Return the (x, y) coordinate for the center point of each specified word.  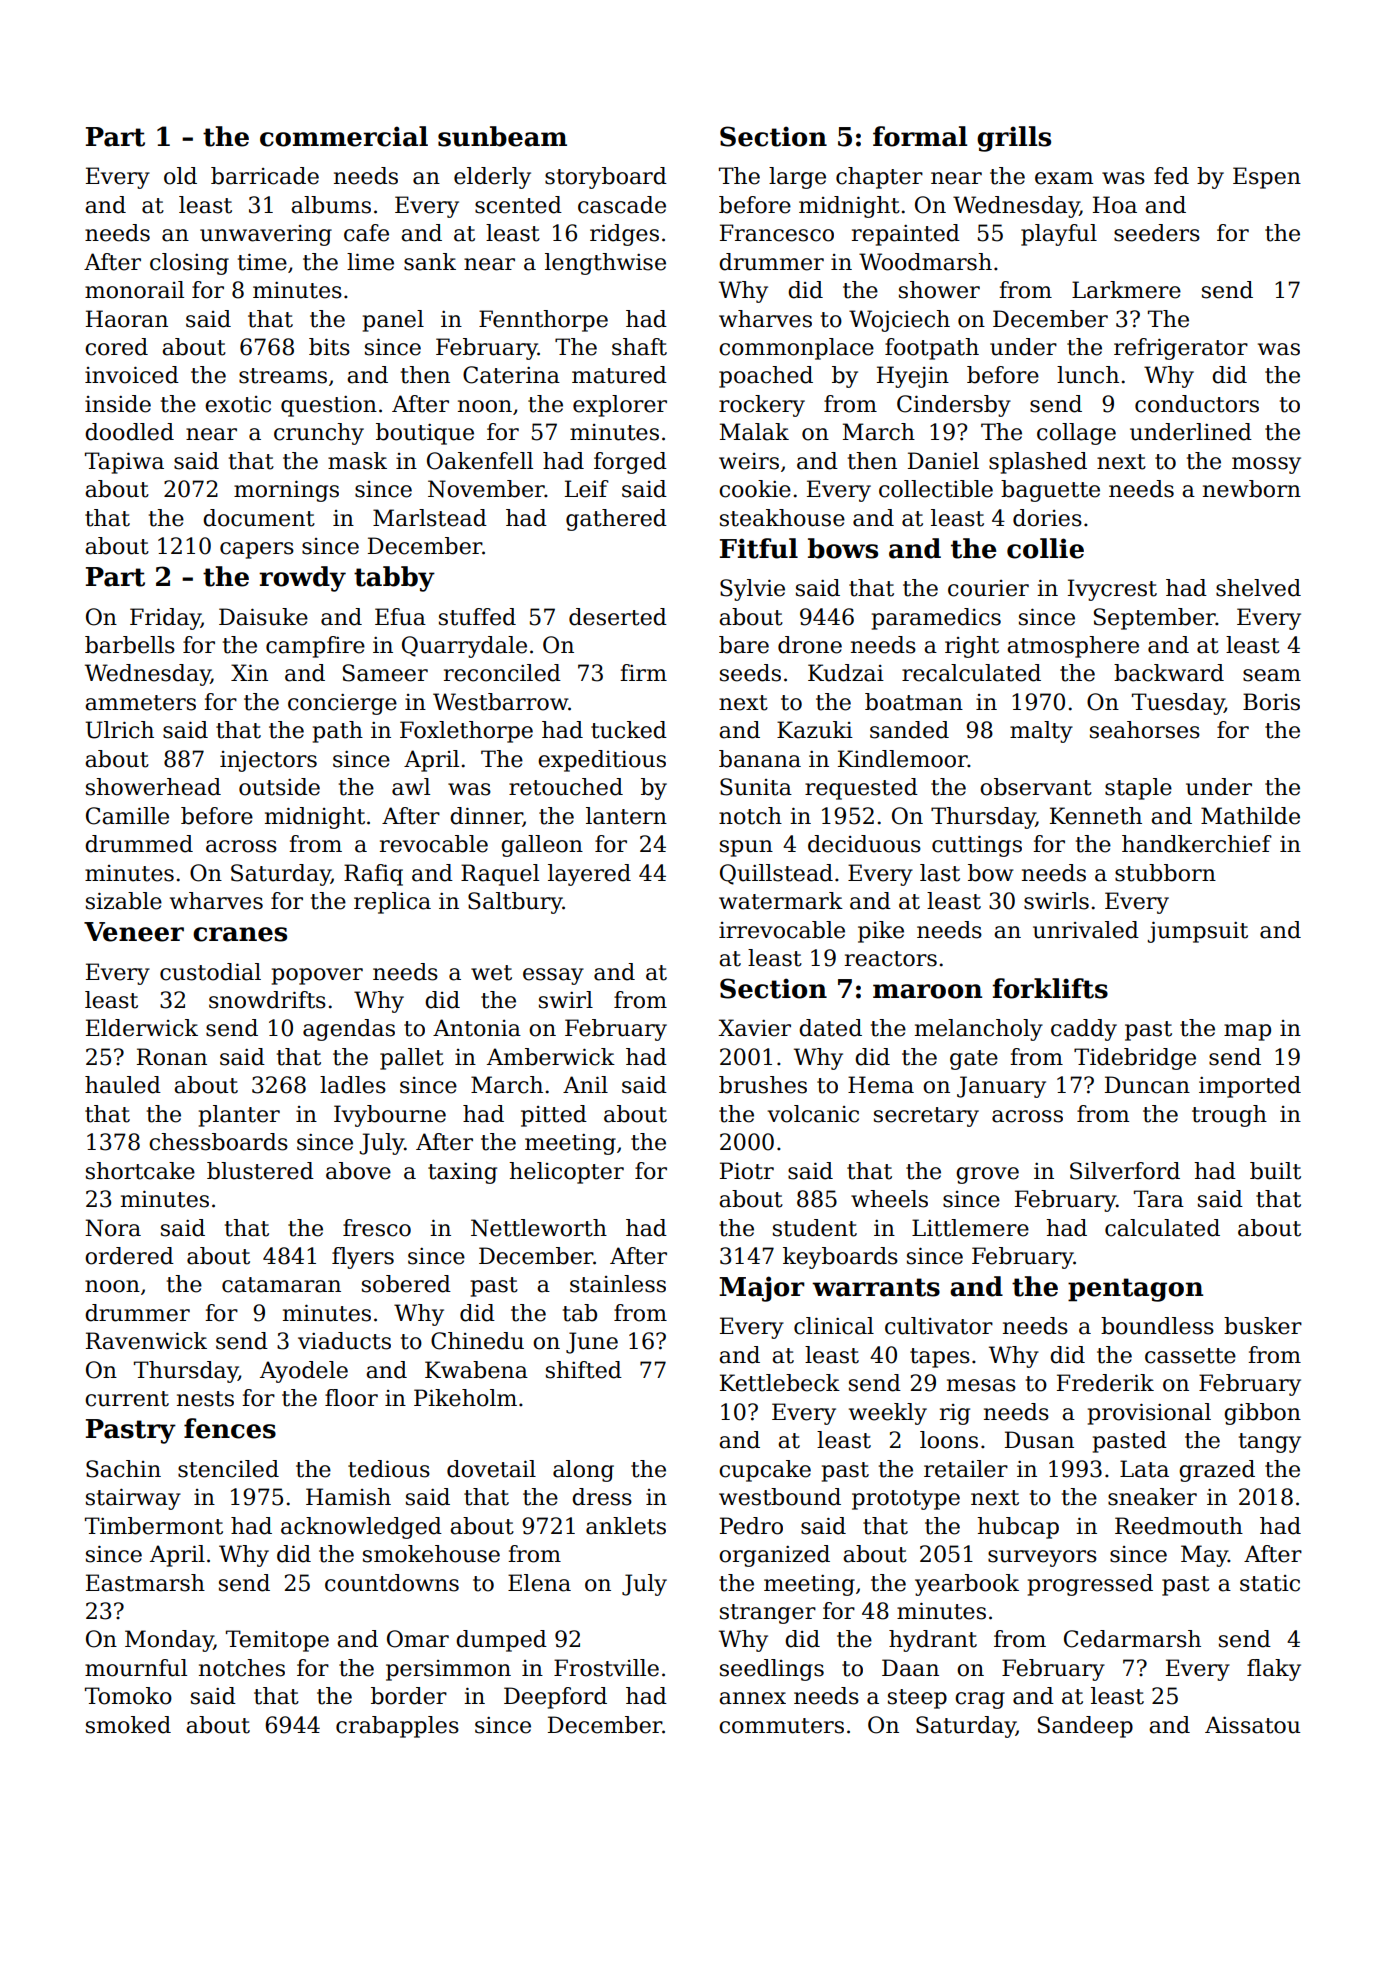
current (127, 1399)
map (1247, 1032)
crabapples (397, 1727)
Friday (165, 619)
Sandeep (1085, 1727)
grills (1014, 139)
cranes (240, 934)
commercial (344, 136)
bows (843, 548)
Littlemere (970, 1228)
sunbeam (502, 136)
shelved (1258, 588)
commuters (781, 1726)
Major (762, 1289)
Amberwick (551, 1057)
